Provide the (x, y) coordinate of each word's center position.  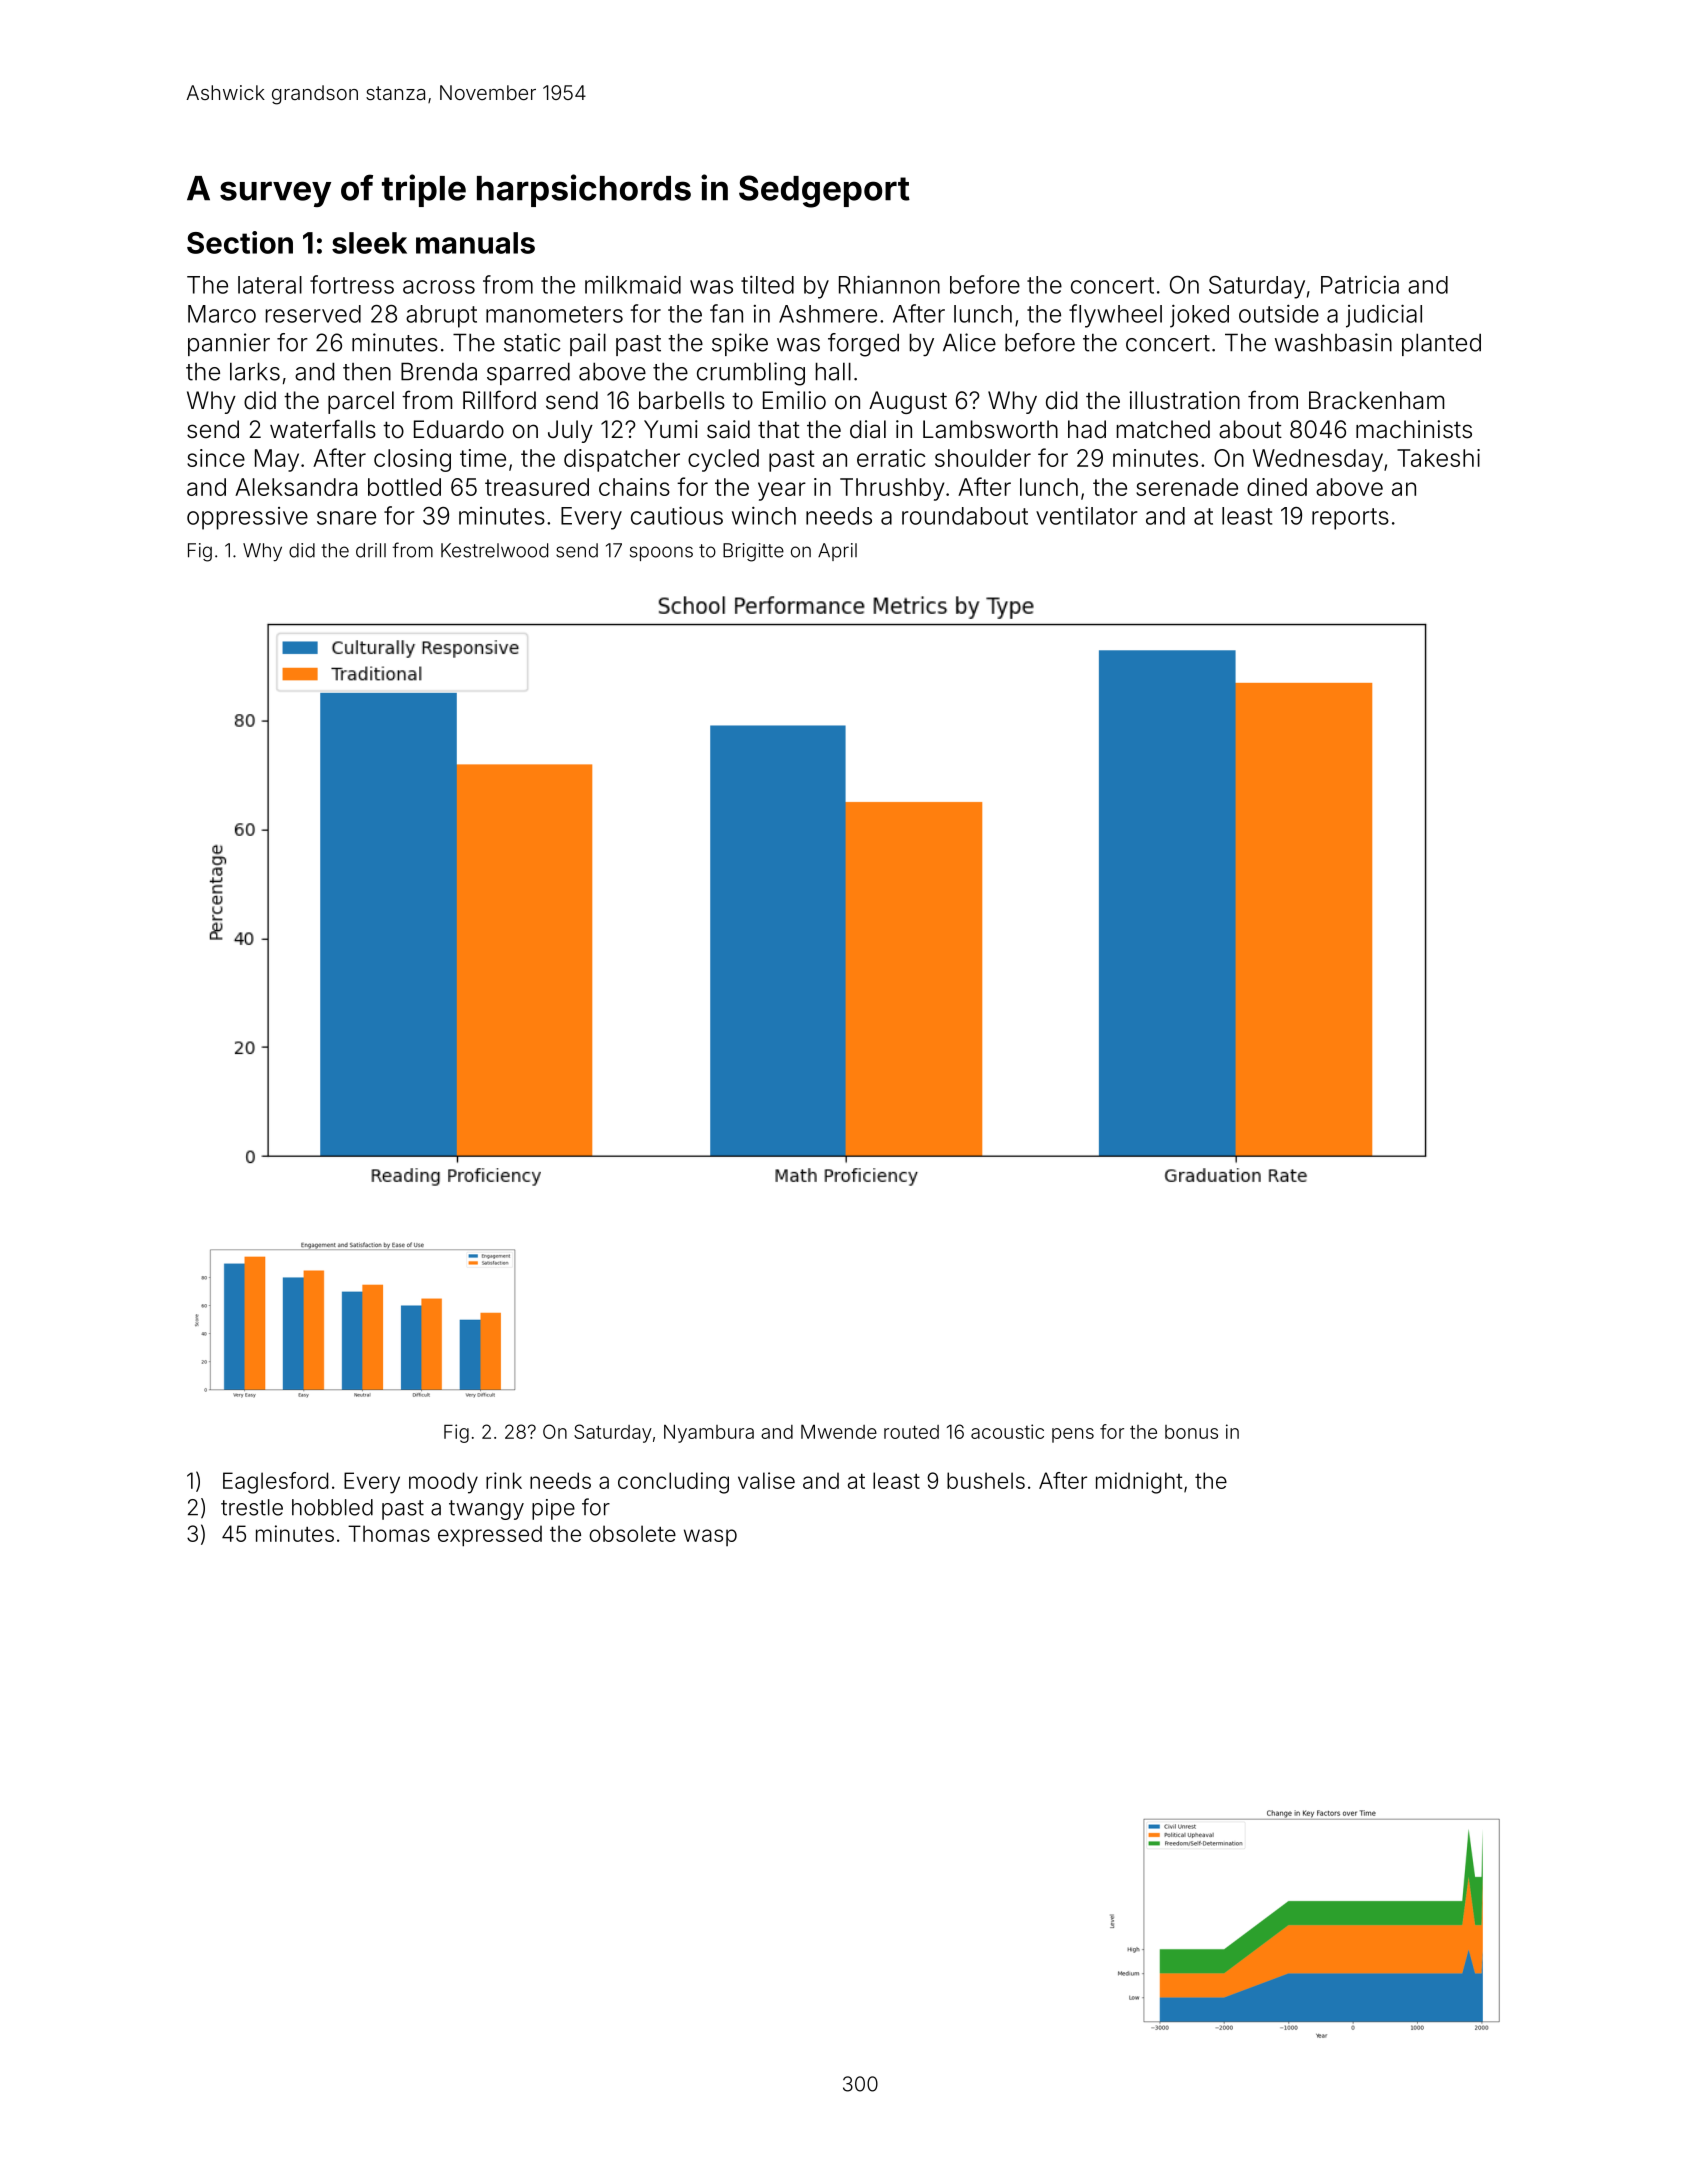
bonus (1191, 1432)
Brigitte (753, 552)
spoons (661, 553)
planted (1441, 344)
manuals (475, 243)
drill (371, 550)
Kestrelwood (494, 550)
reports (1350, 519)
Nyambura (709, 1433)
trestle (252, 1507)
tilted (767, 284)
